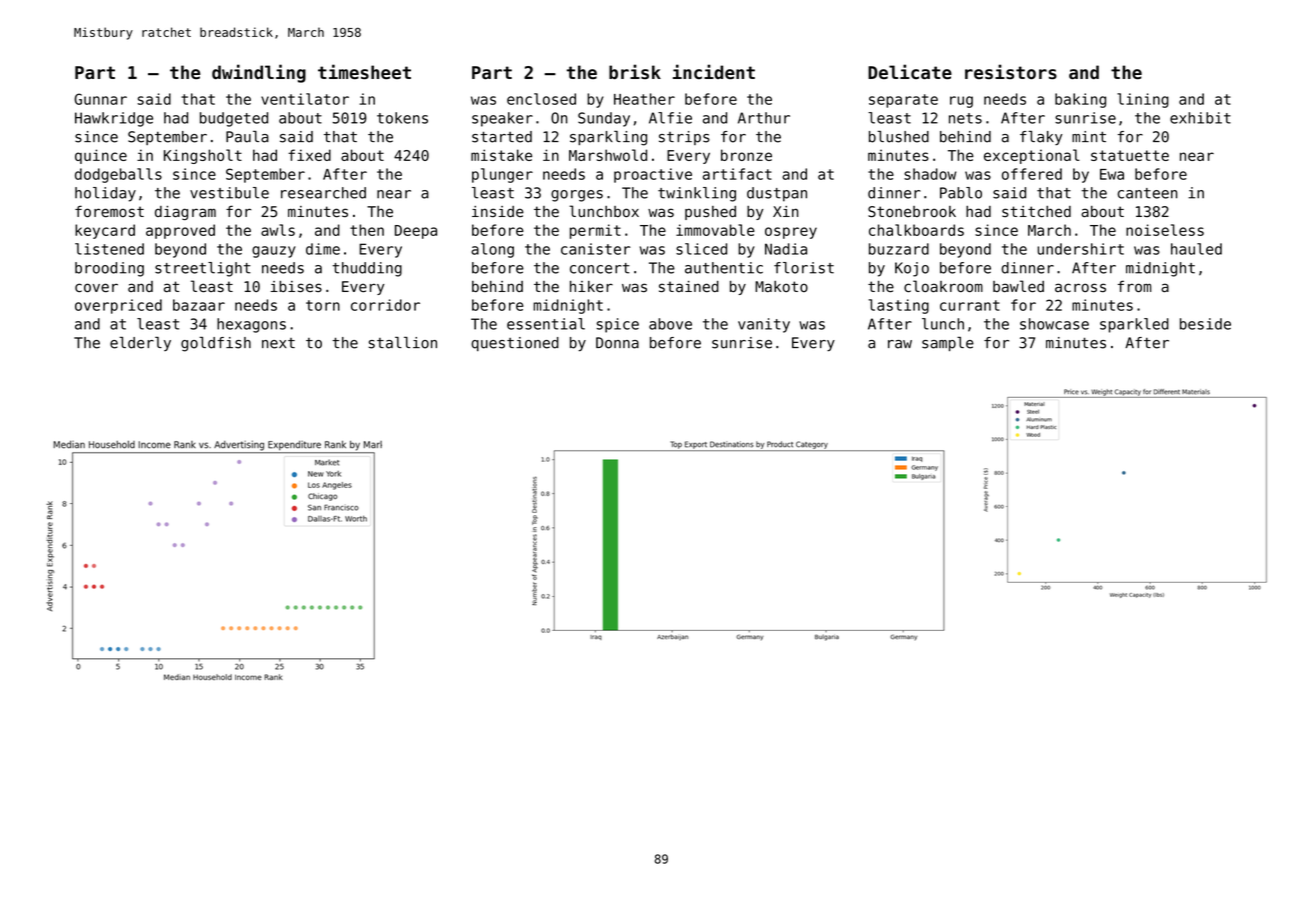  What do you see at coordinates (502, 137) in the screenshot?
I see `started` at bounding box center [502, 137].
